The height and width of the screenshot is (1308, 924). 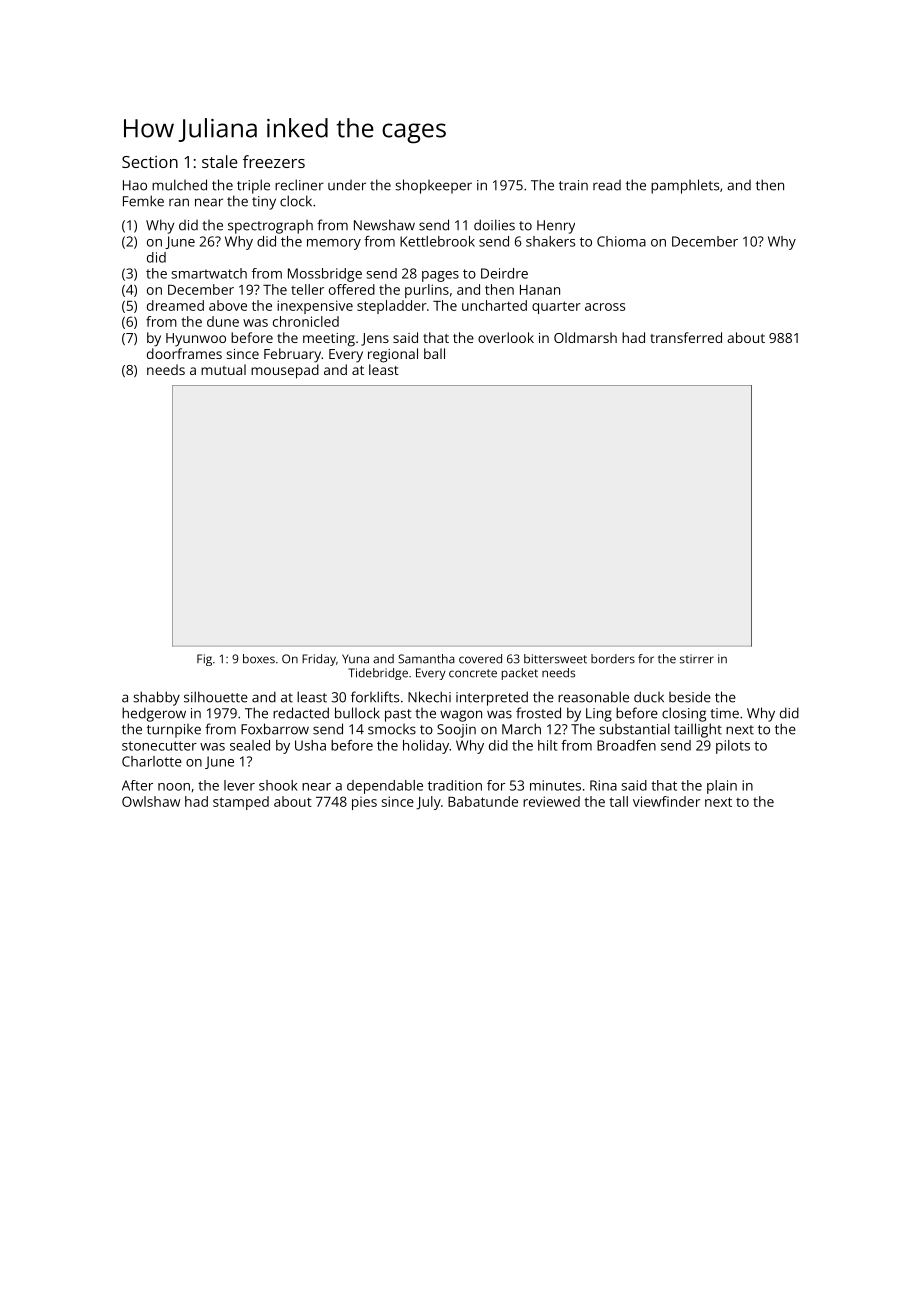 What do you see at coordinates (613, 659) in the screenshot?
I see `borders` at bounding box center [613, 659].
